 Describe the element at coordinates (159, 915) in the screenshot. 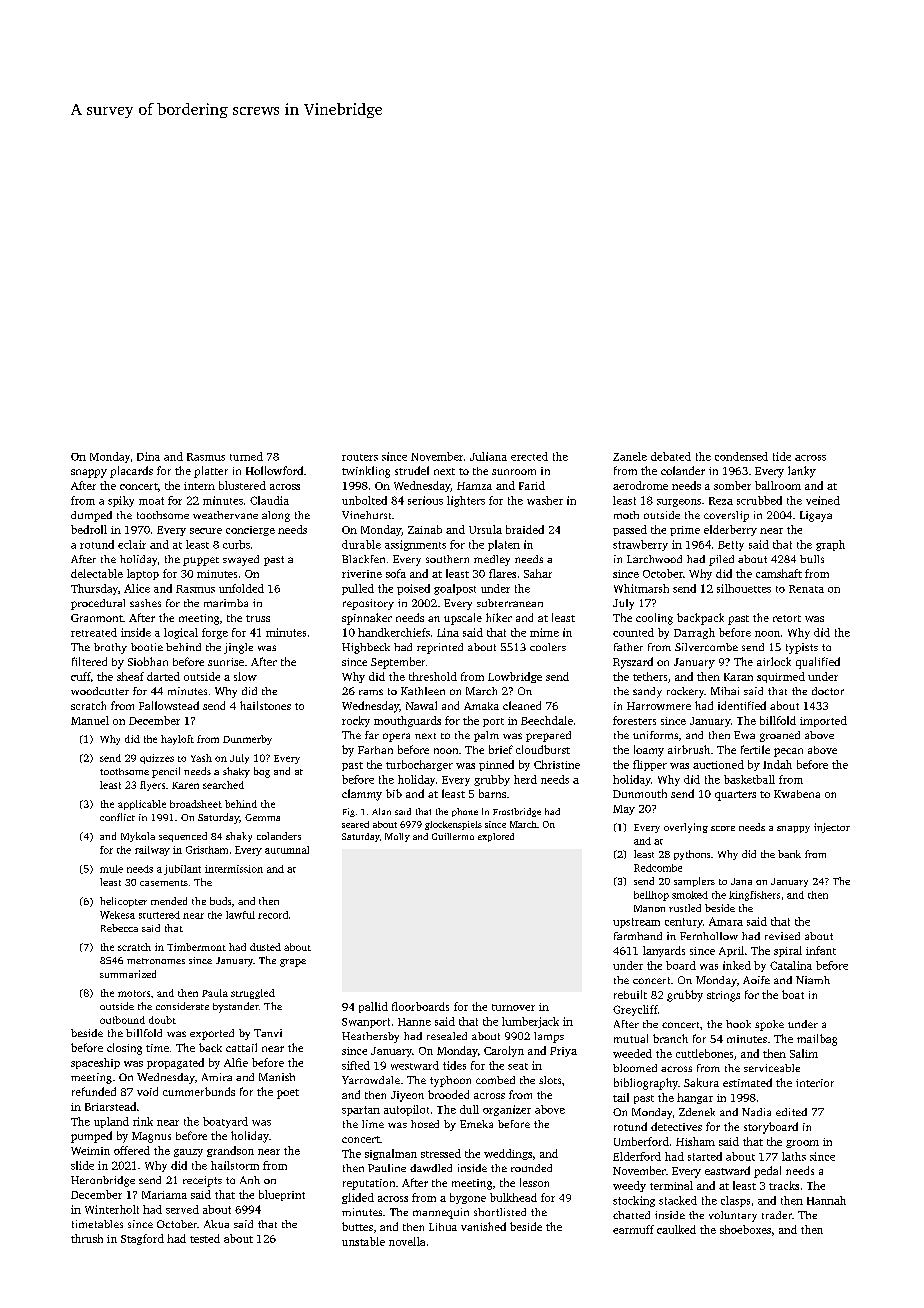

I see `stuttered` at that location.
